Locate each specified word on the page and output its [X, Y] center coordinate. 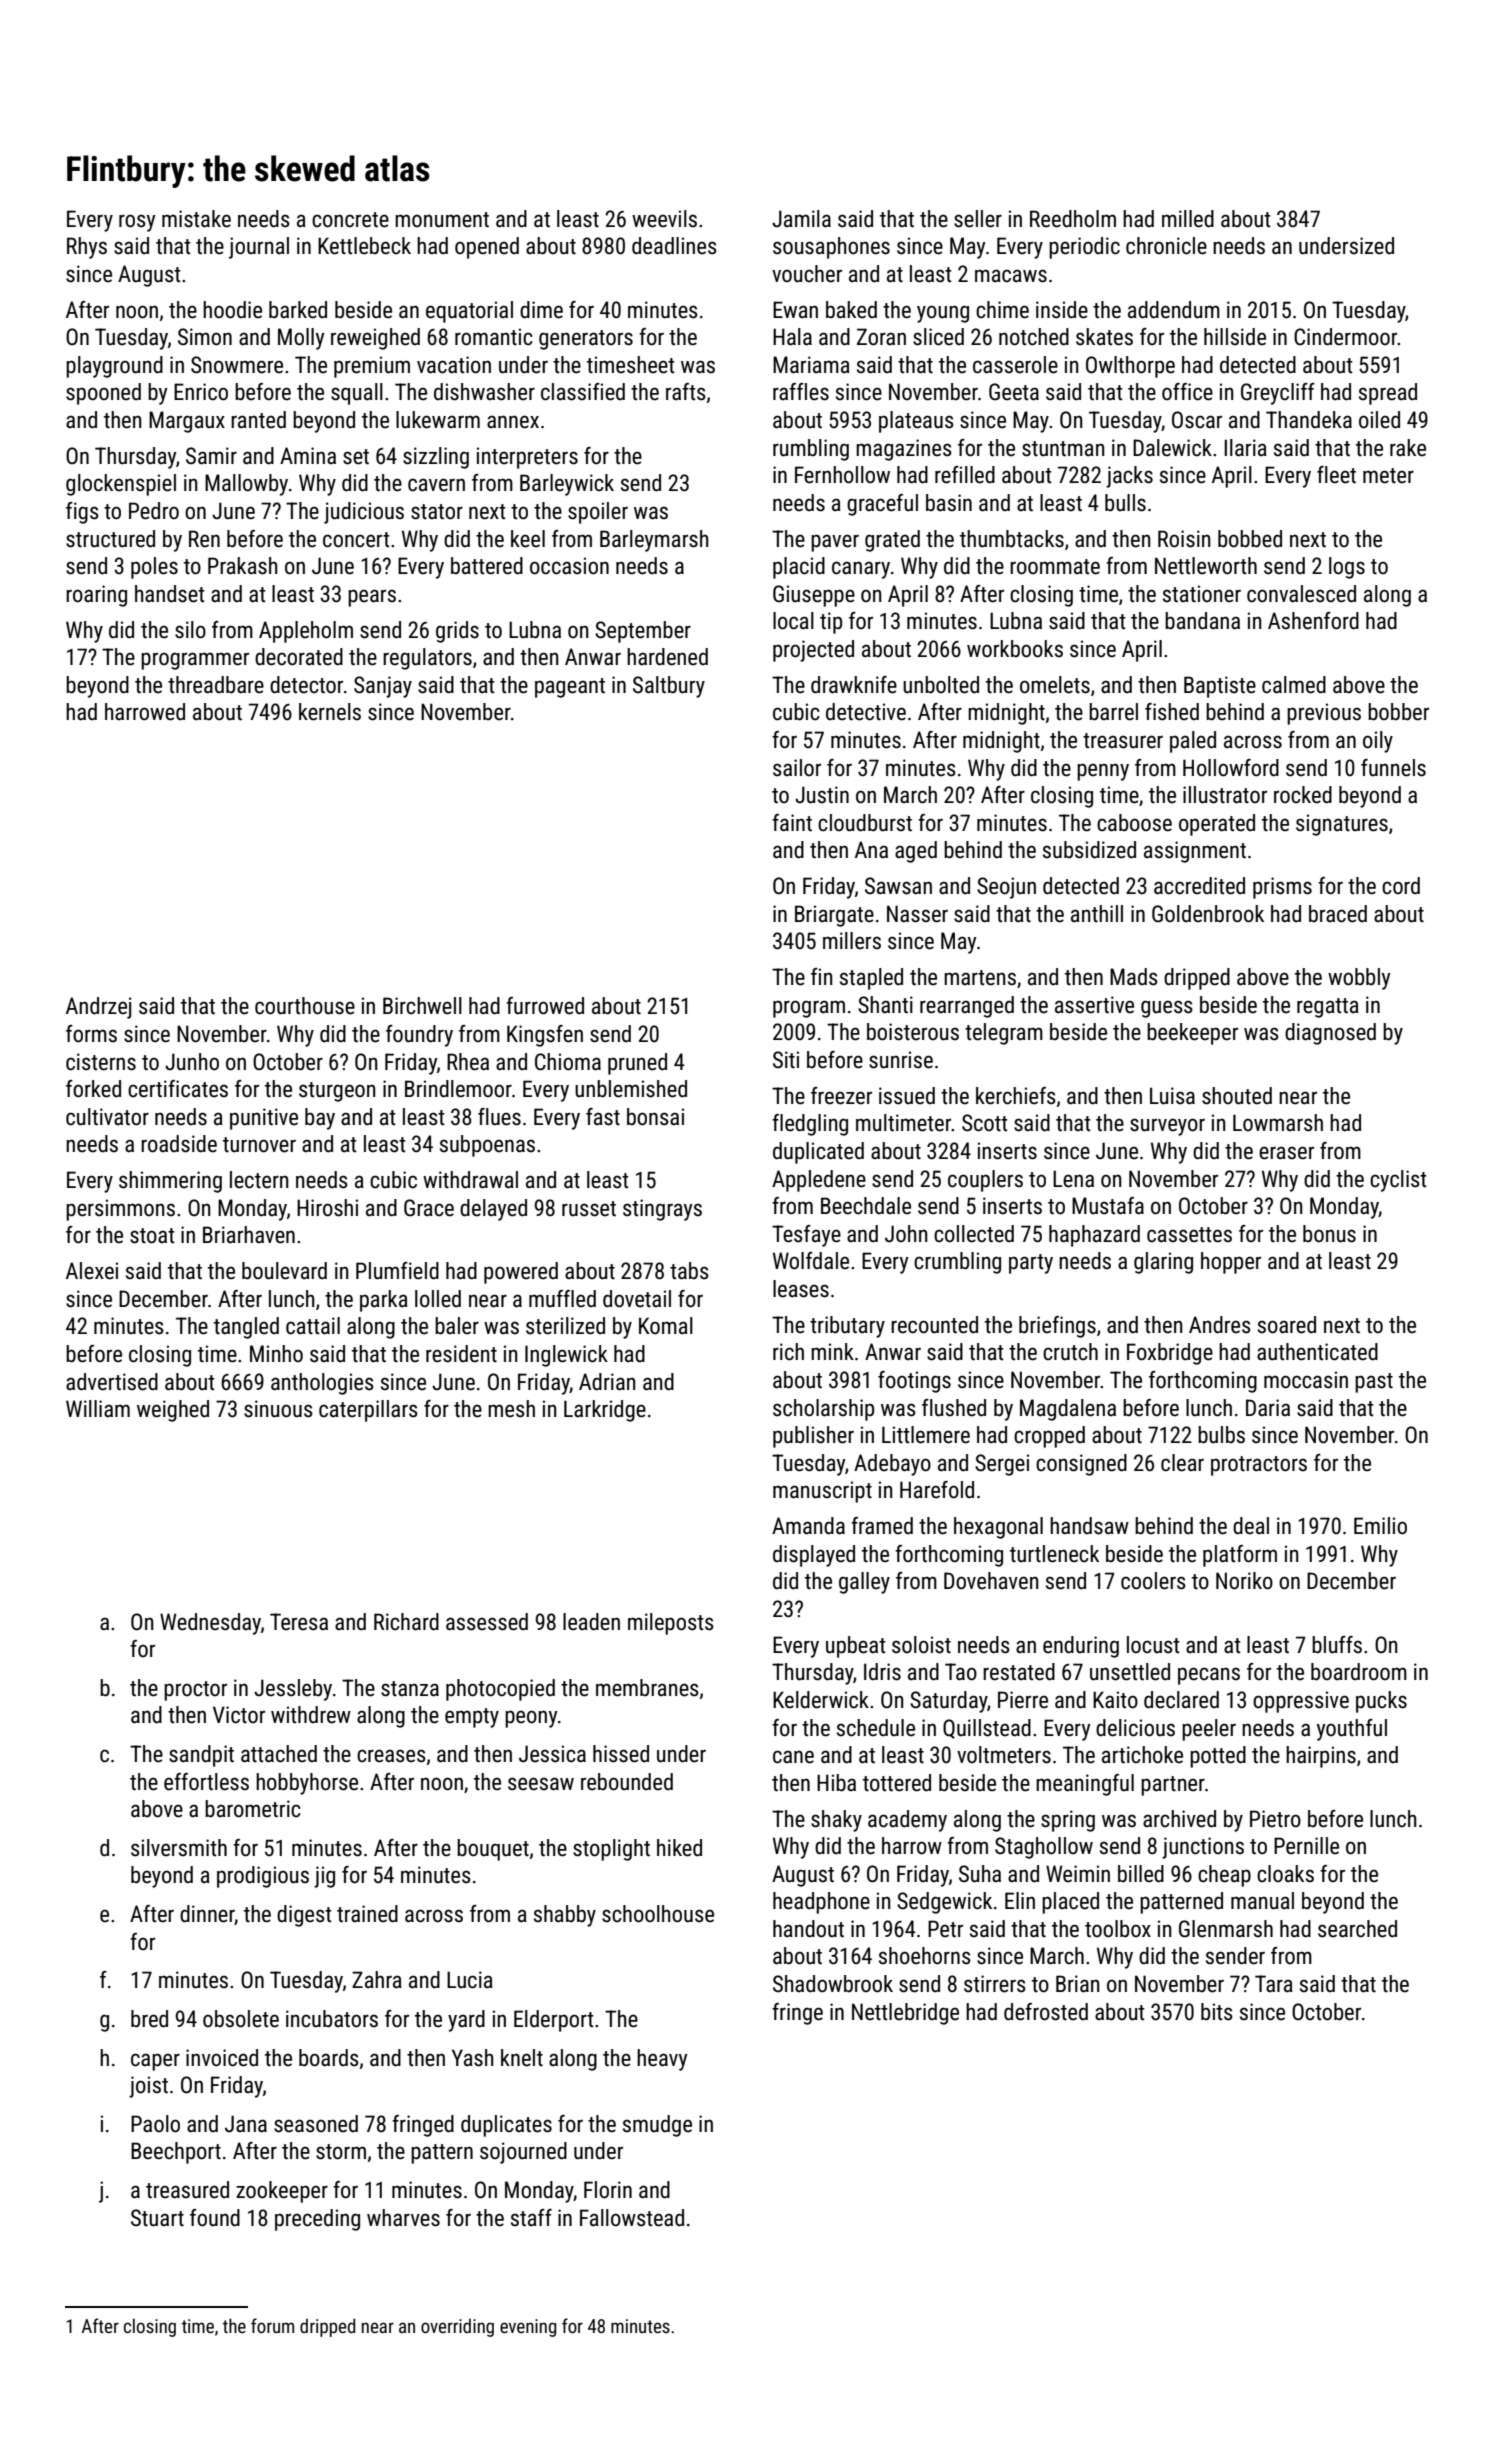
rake [1408, 448]
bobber [1398, 712]
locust [1153, 1645]
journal [259, 248]
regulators [427, 659]
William [98, 1408]
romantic [494, 337]
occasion [569, 566]
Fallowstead [632, 2218]
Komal [666, 1326]
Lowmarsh [1278, 1123]
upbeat [856, 1647]
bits [1217, 2012]
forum [272, 2325]
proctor [195, 1691]
